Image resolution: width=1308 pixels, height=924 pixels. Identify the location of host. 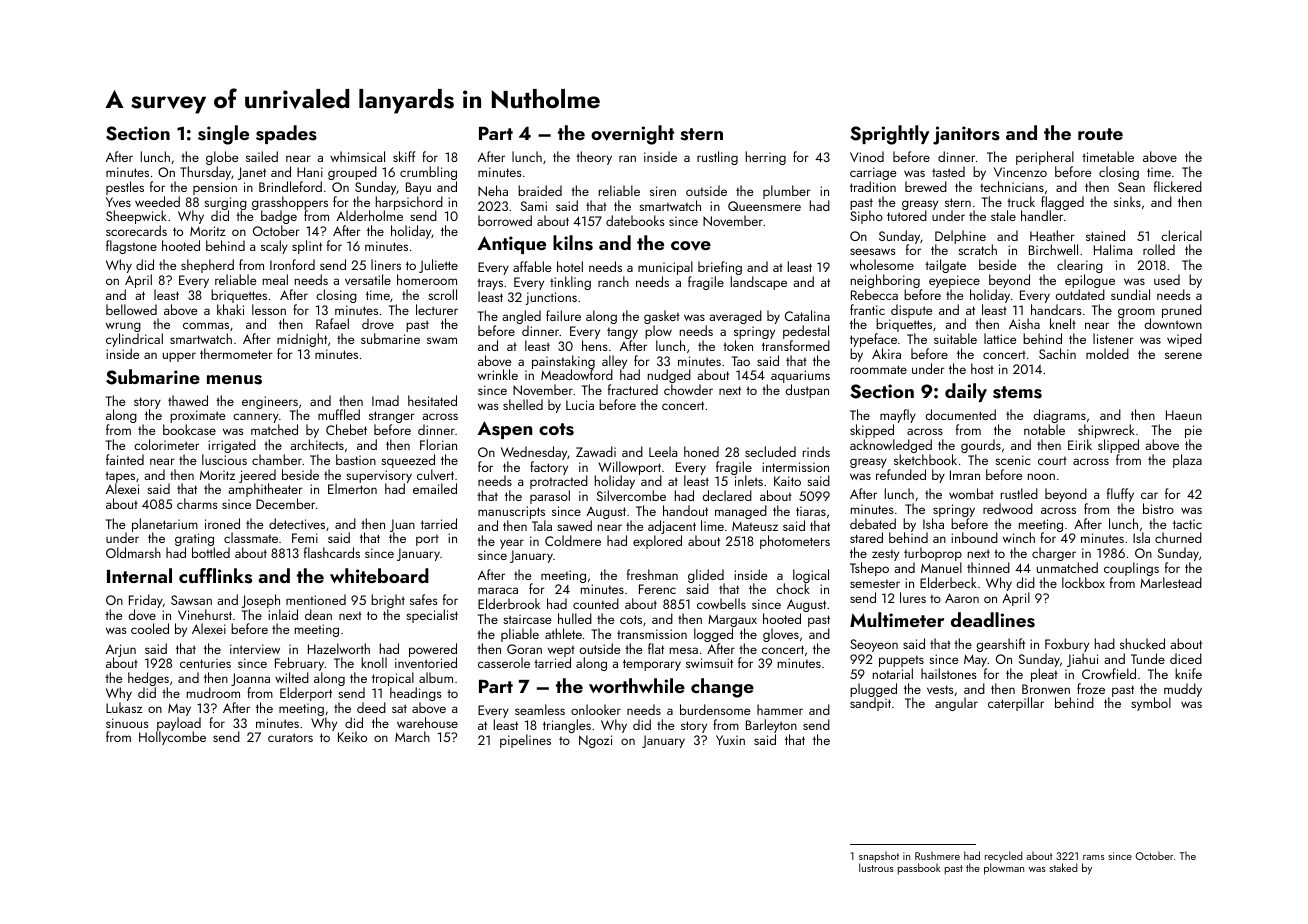
(982, 368).
